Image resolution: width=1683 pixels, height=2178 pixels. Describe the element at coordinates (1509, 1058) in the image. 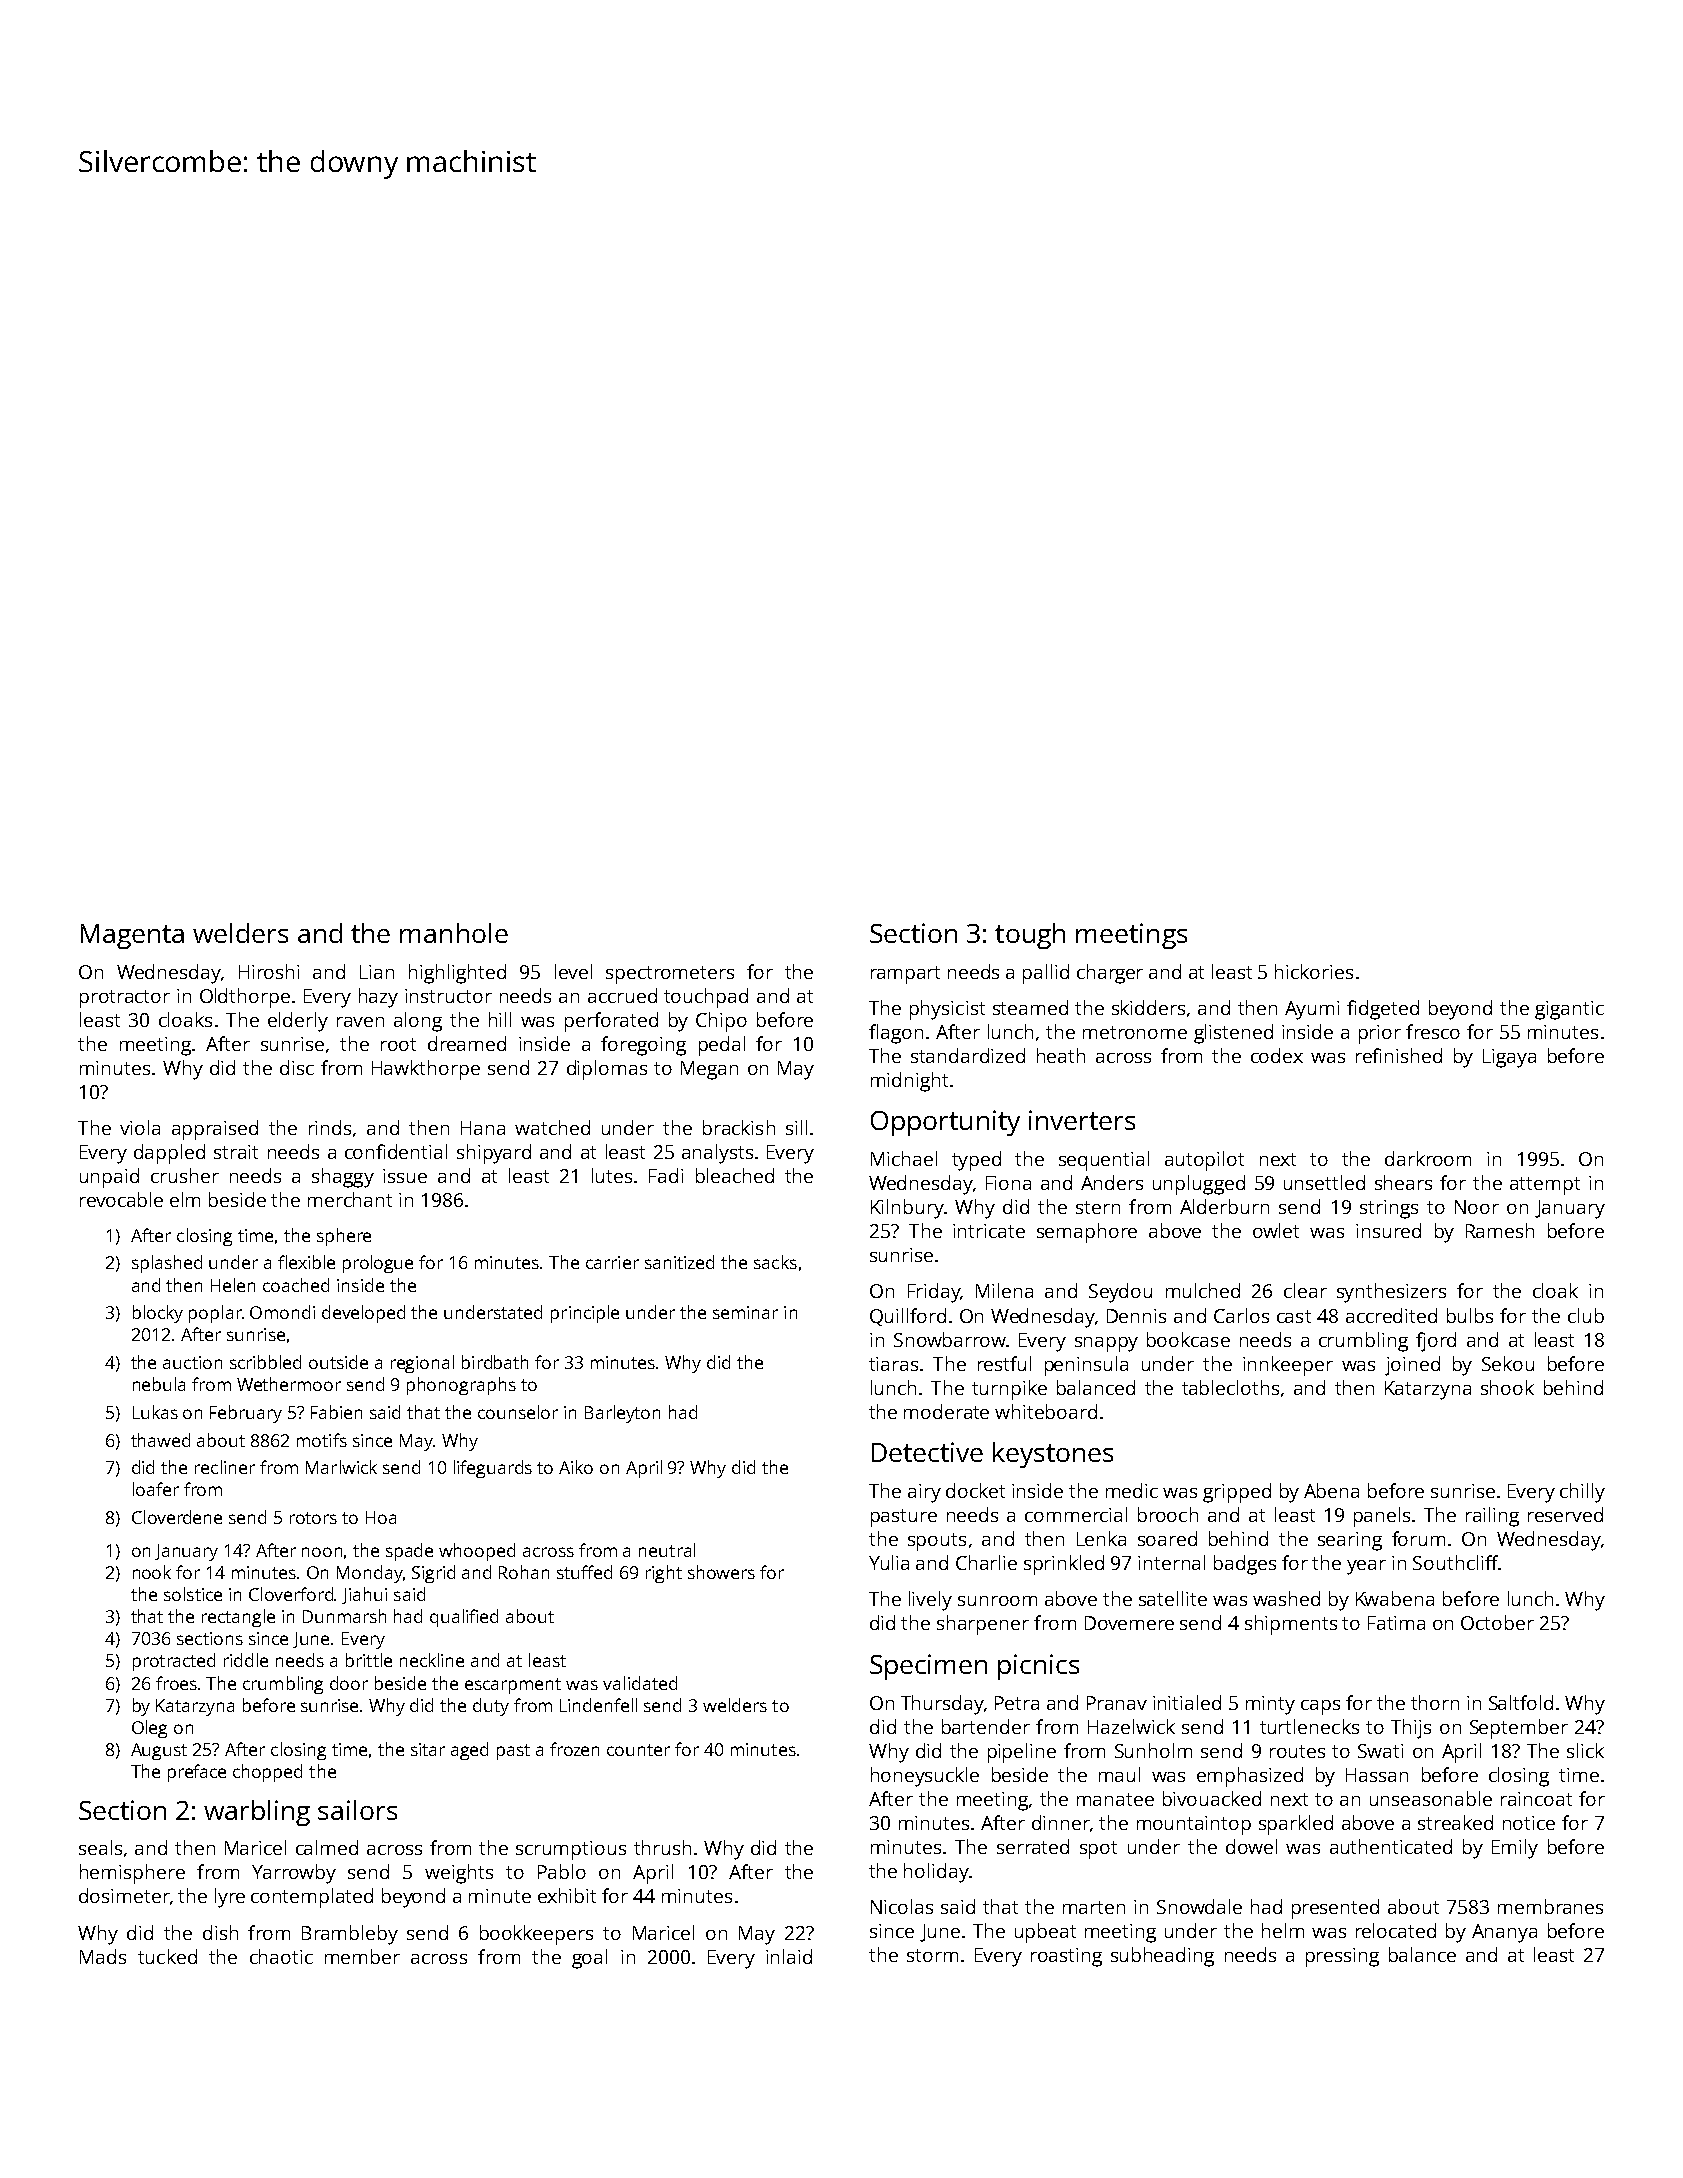

I see `Ligaya` at that location.
